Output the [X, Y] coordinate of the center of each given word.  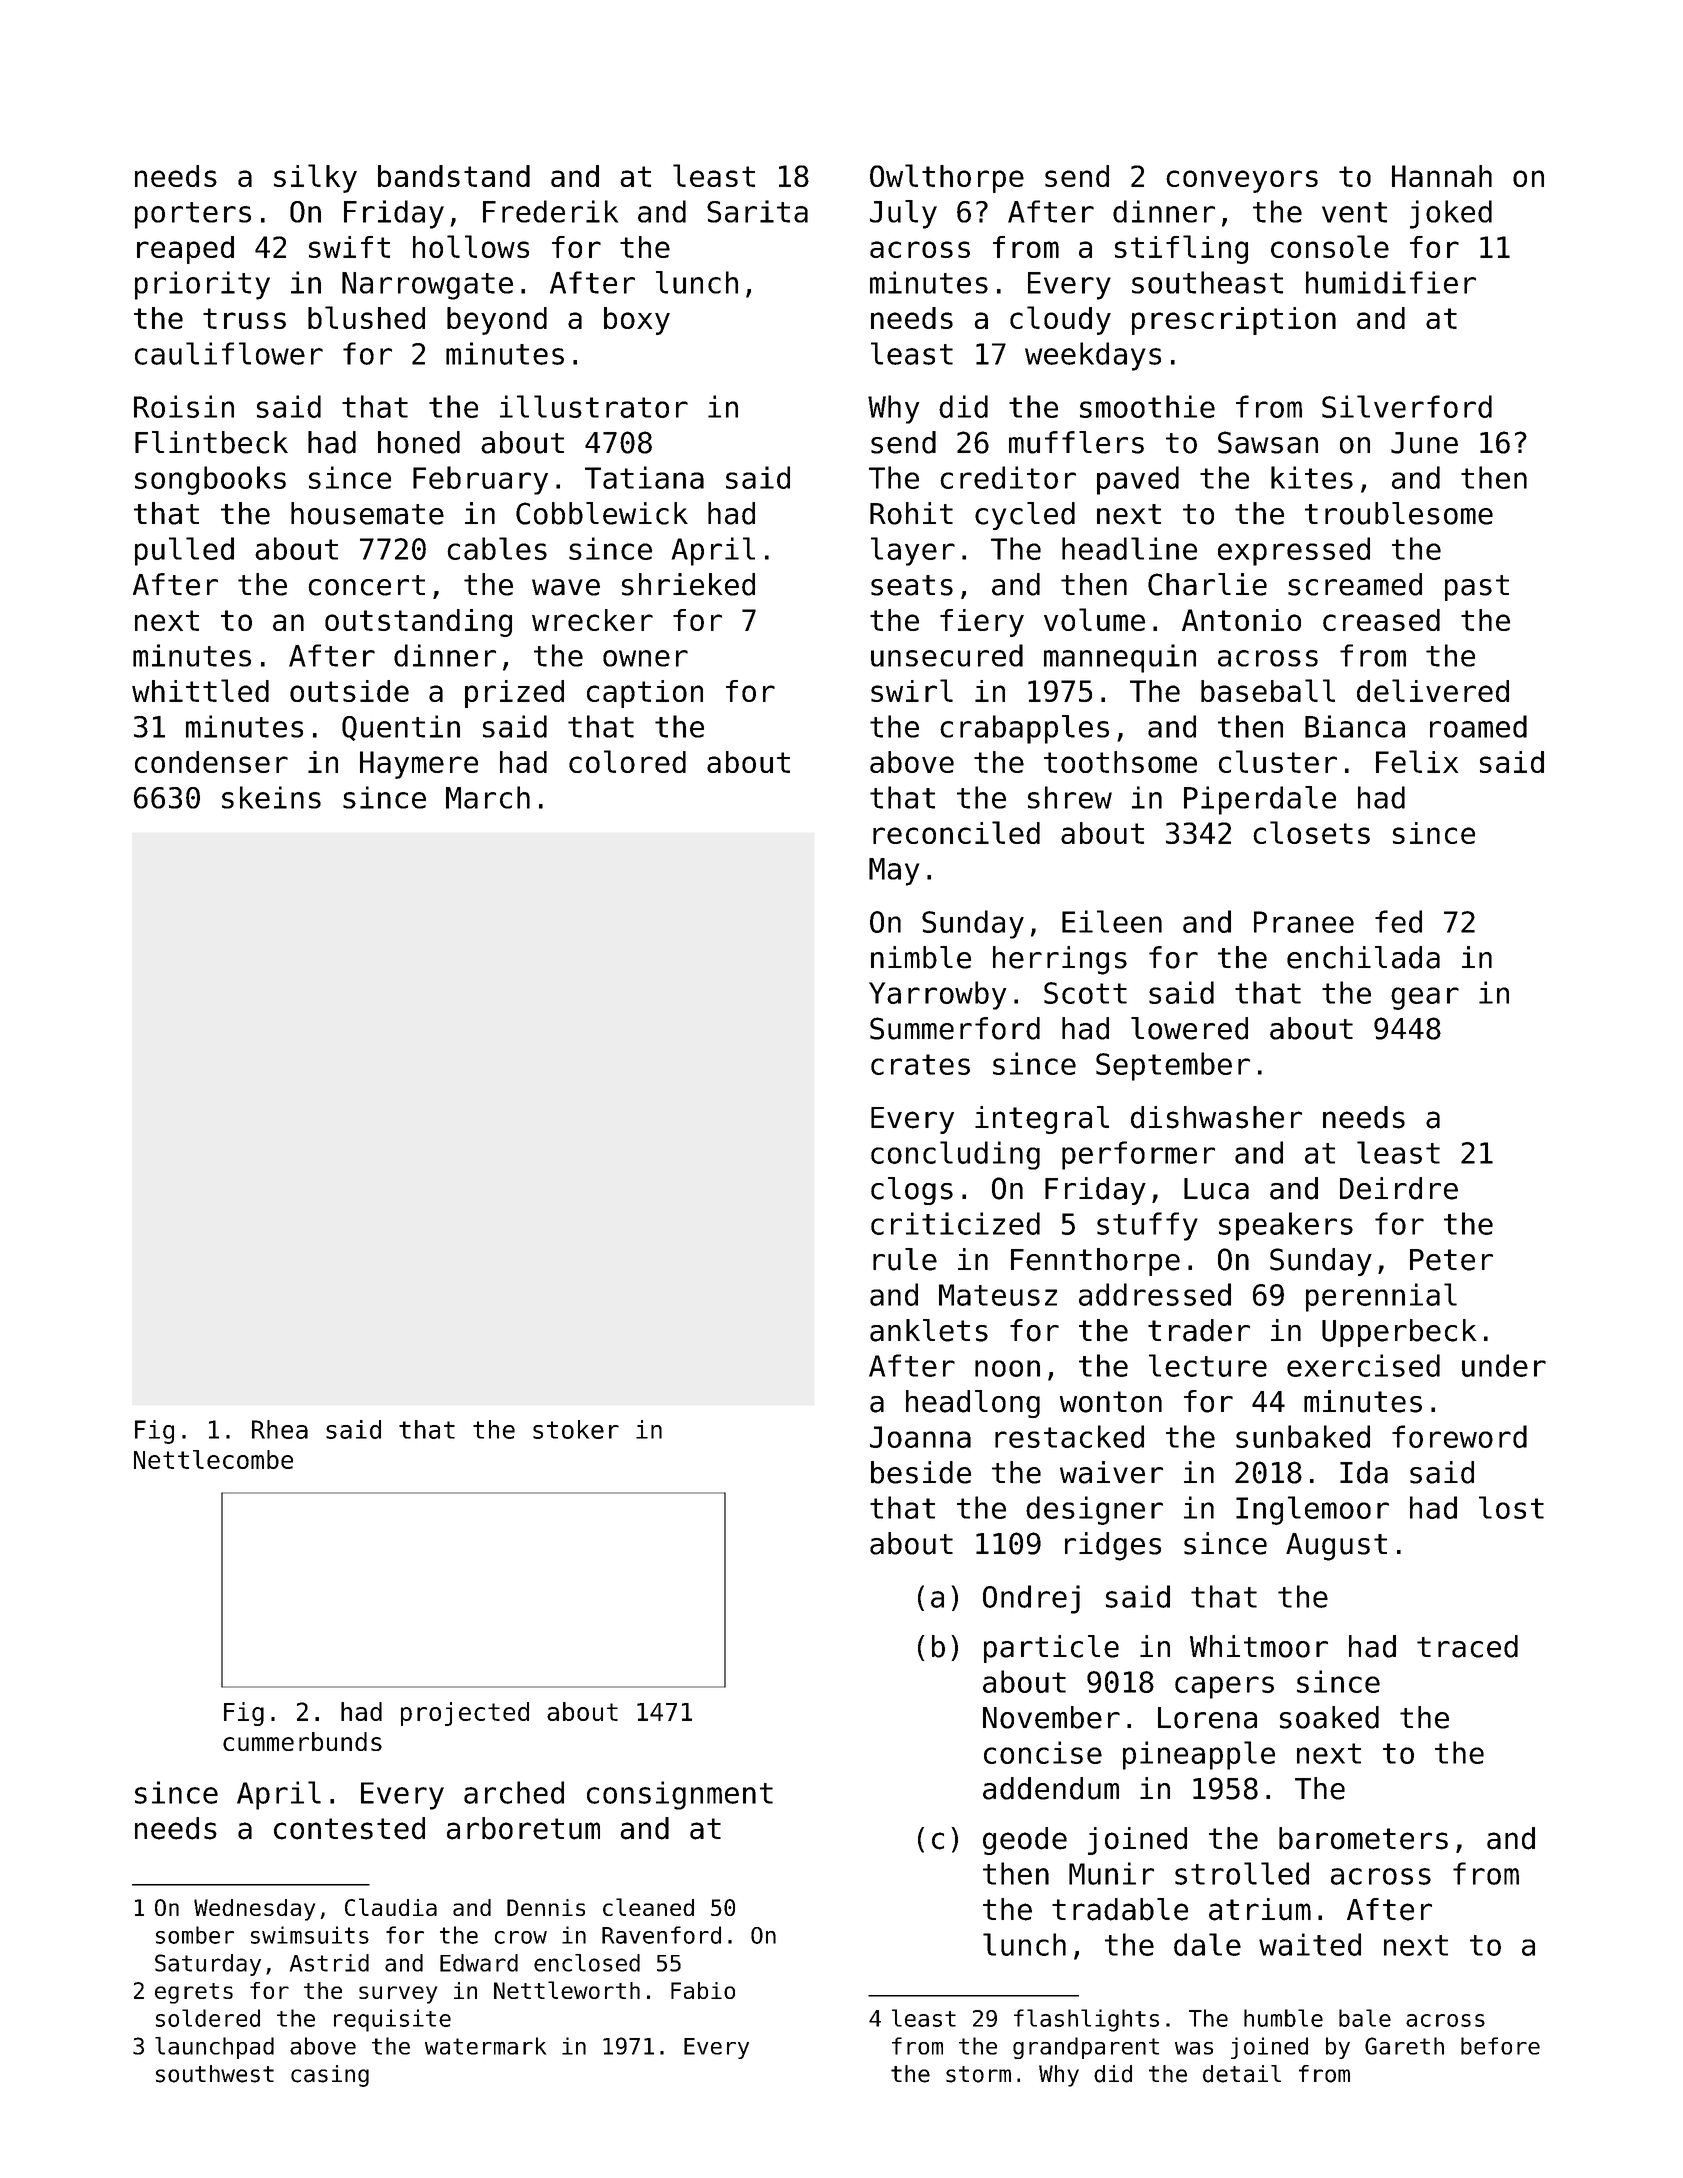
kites [1312, 477]
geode [1025, 1841]
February [480, 480]
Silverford [1407, 406]
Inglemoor [1312, 1510]
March [488, 797]
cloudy [1060, 320]
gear [1425, 998]
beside [921, 1472]
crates [920, 1064]
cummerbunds [302, 1741]
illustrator [594, 406]
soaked [1329, 1717]
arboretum [523, 1828]
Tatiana [644, 477]
